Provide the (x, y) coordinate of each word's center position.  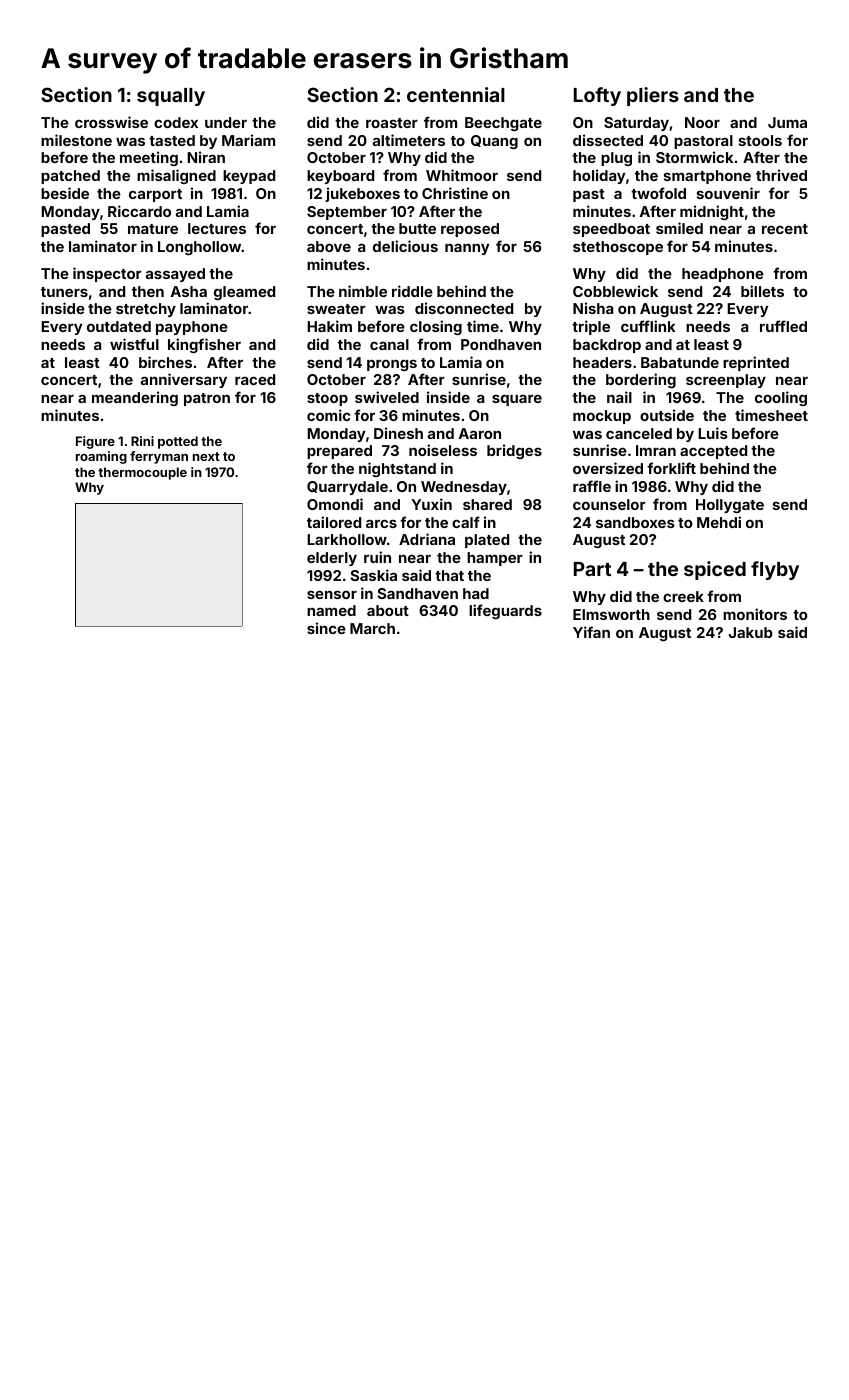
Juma (787, 122)
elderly (332, 559)
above (329, 246)
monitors (755, 614)
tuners (64, 292)
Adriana (427, 539)
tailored (334, 522)
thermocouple (142, 473)
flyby (775, 570)
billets (762, 291)
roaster (392, 123)
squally (171, 97)
